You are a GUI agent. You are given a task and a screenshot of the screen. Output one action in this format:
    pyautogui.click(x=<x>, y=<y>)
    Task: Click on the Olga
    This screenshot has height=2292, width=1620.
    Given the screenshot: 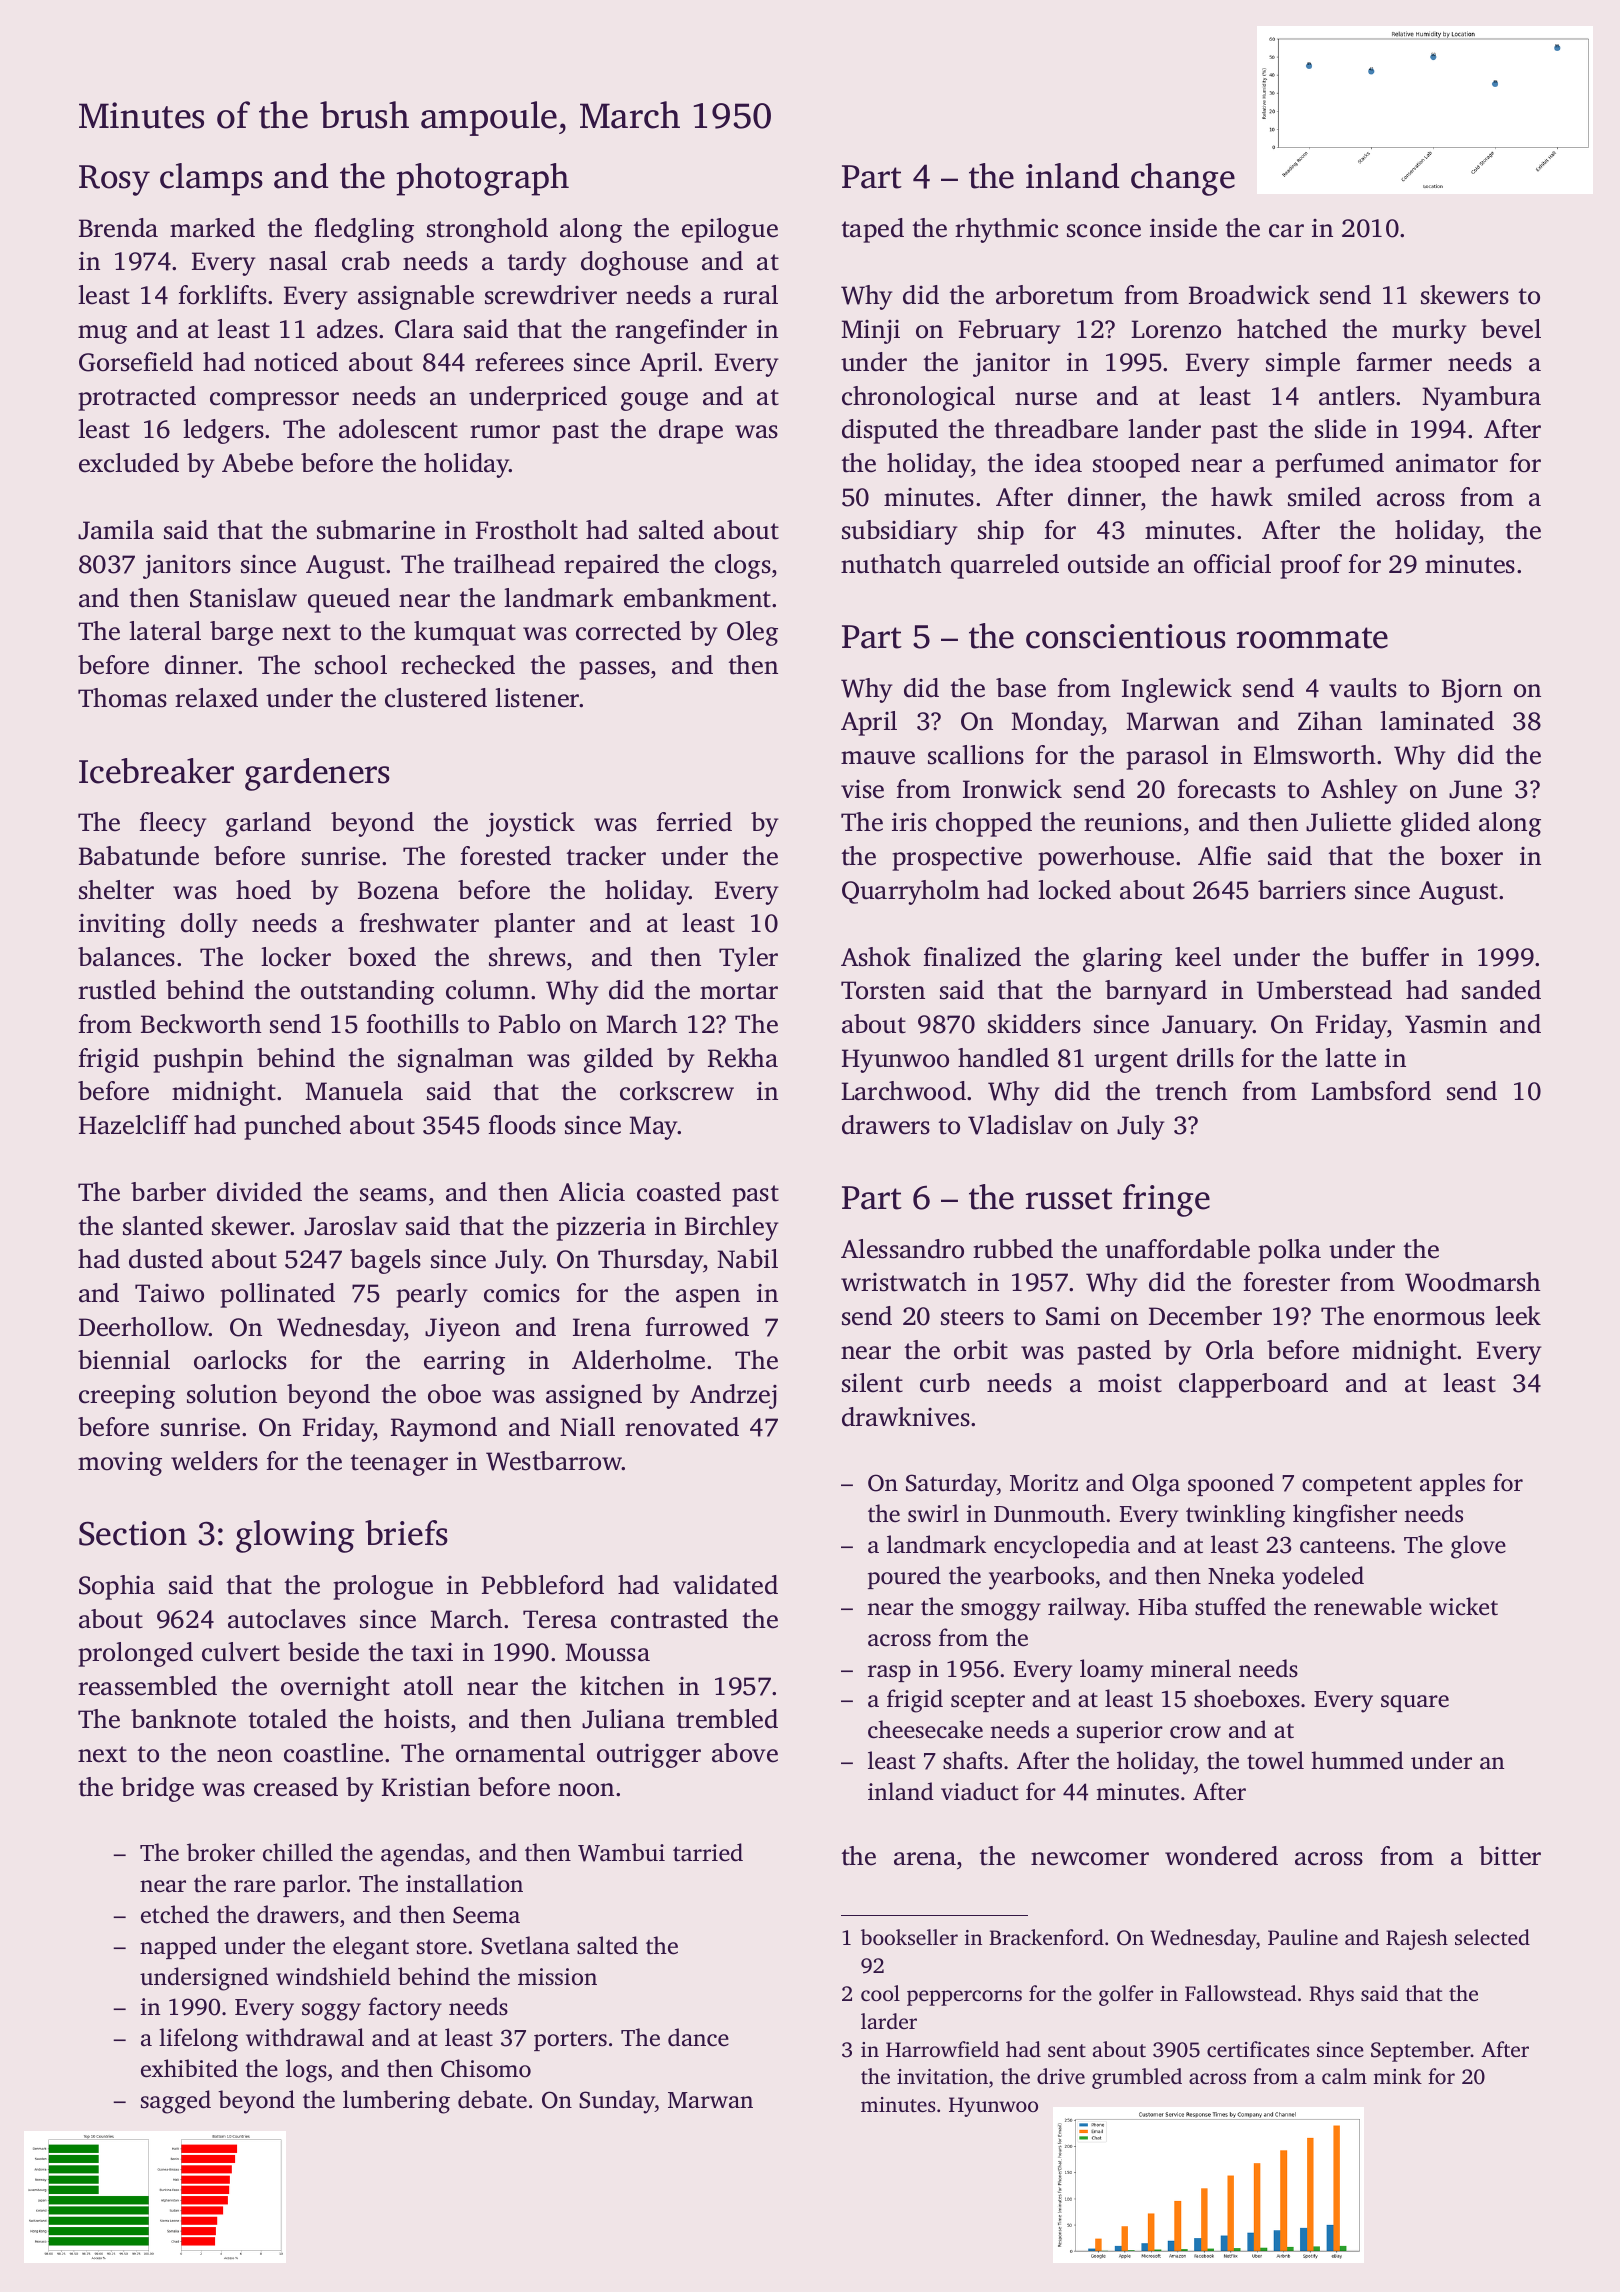 What is the action you would take?
    pyautogui.click(x=1156, y=1485)
